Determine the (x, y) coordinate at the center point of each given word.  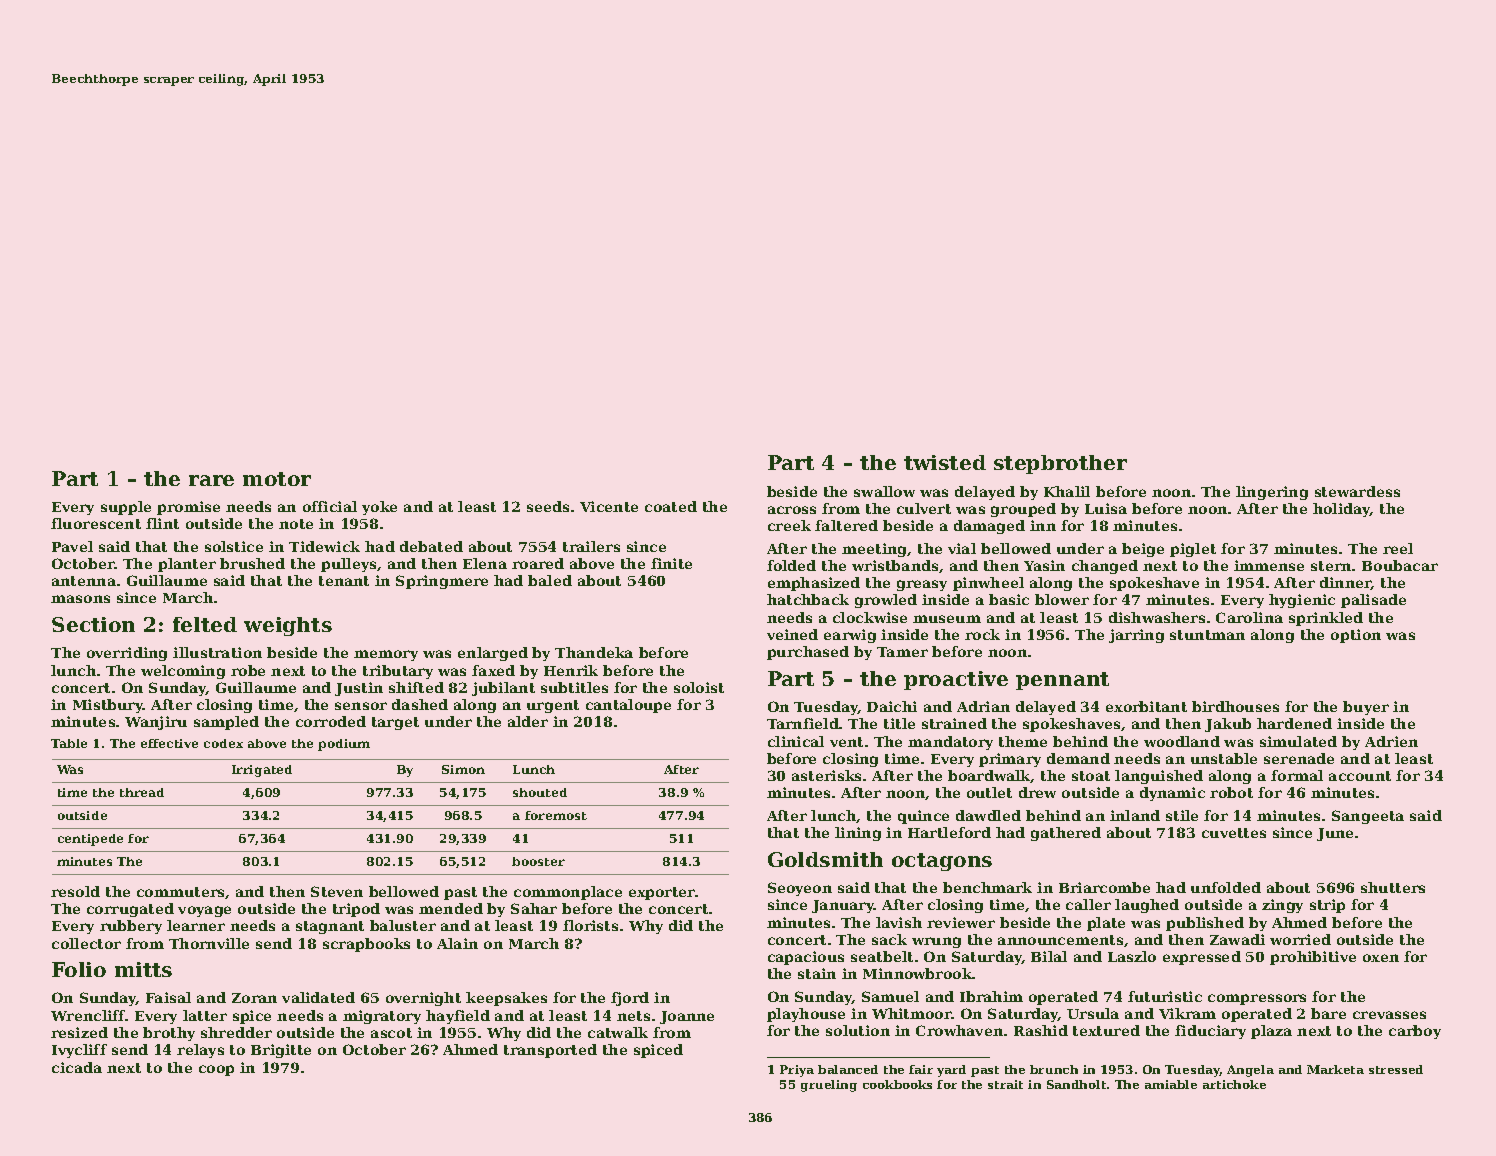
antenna (84, 581)
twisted (945, 462)
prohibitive (1313, 958)
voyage (204, 911)
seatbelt (882, 956)
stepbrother (1060, 464)
